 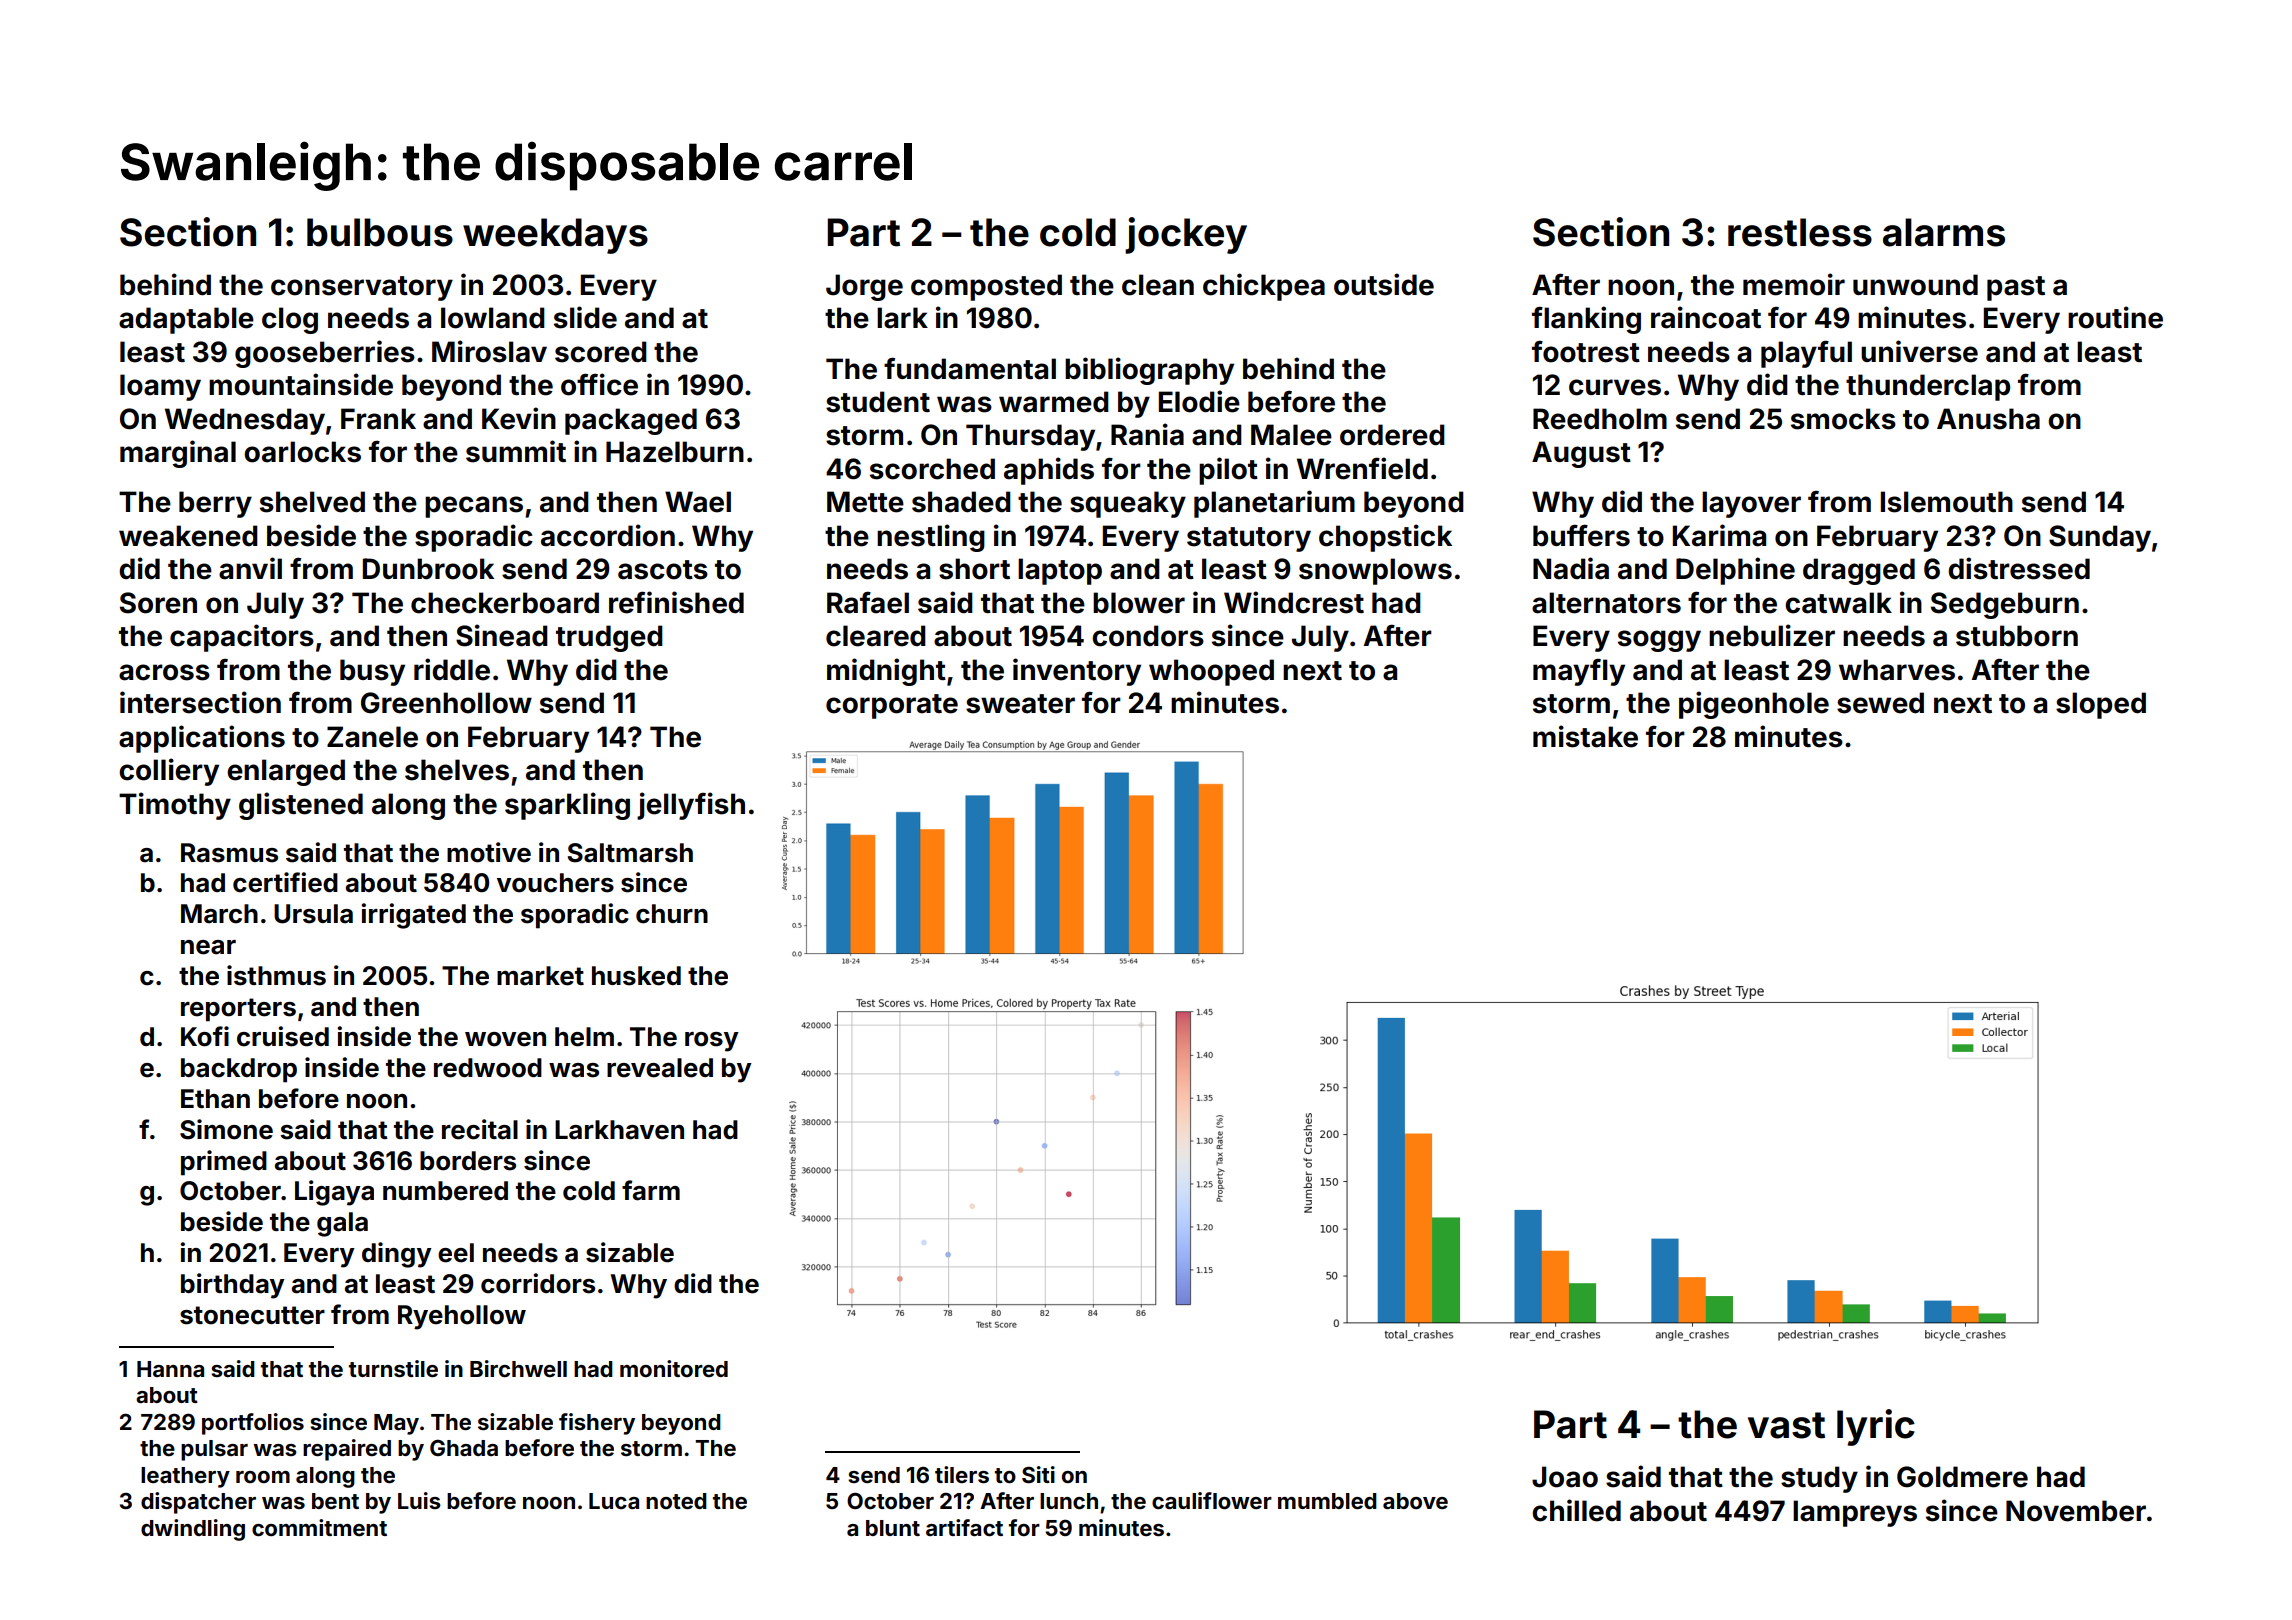 I want to click on restless, so click(x=1800, y=232).
